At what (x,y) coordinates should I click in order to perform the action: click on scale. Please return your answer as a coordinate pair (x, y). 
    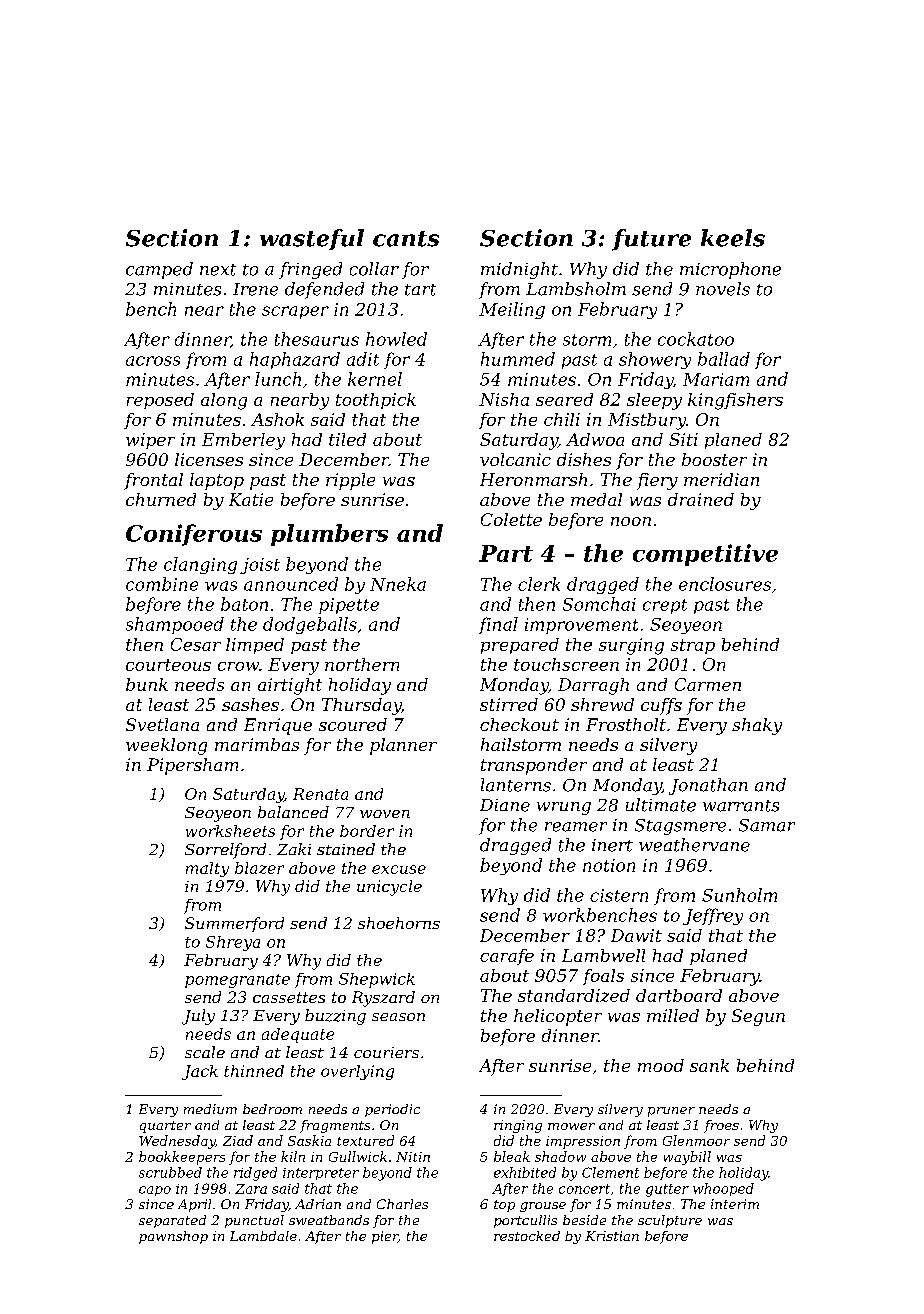
    Looking at the image, I should click on (205, 1052).
